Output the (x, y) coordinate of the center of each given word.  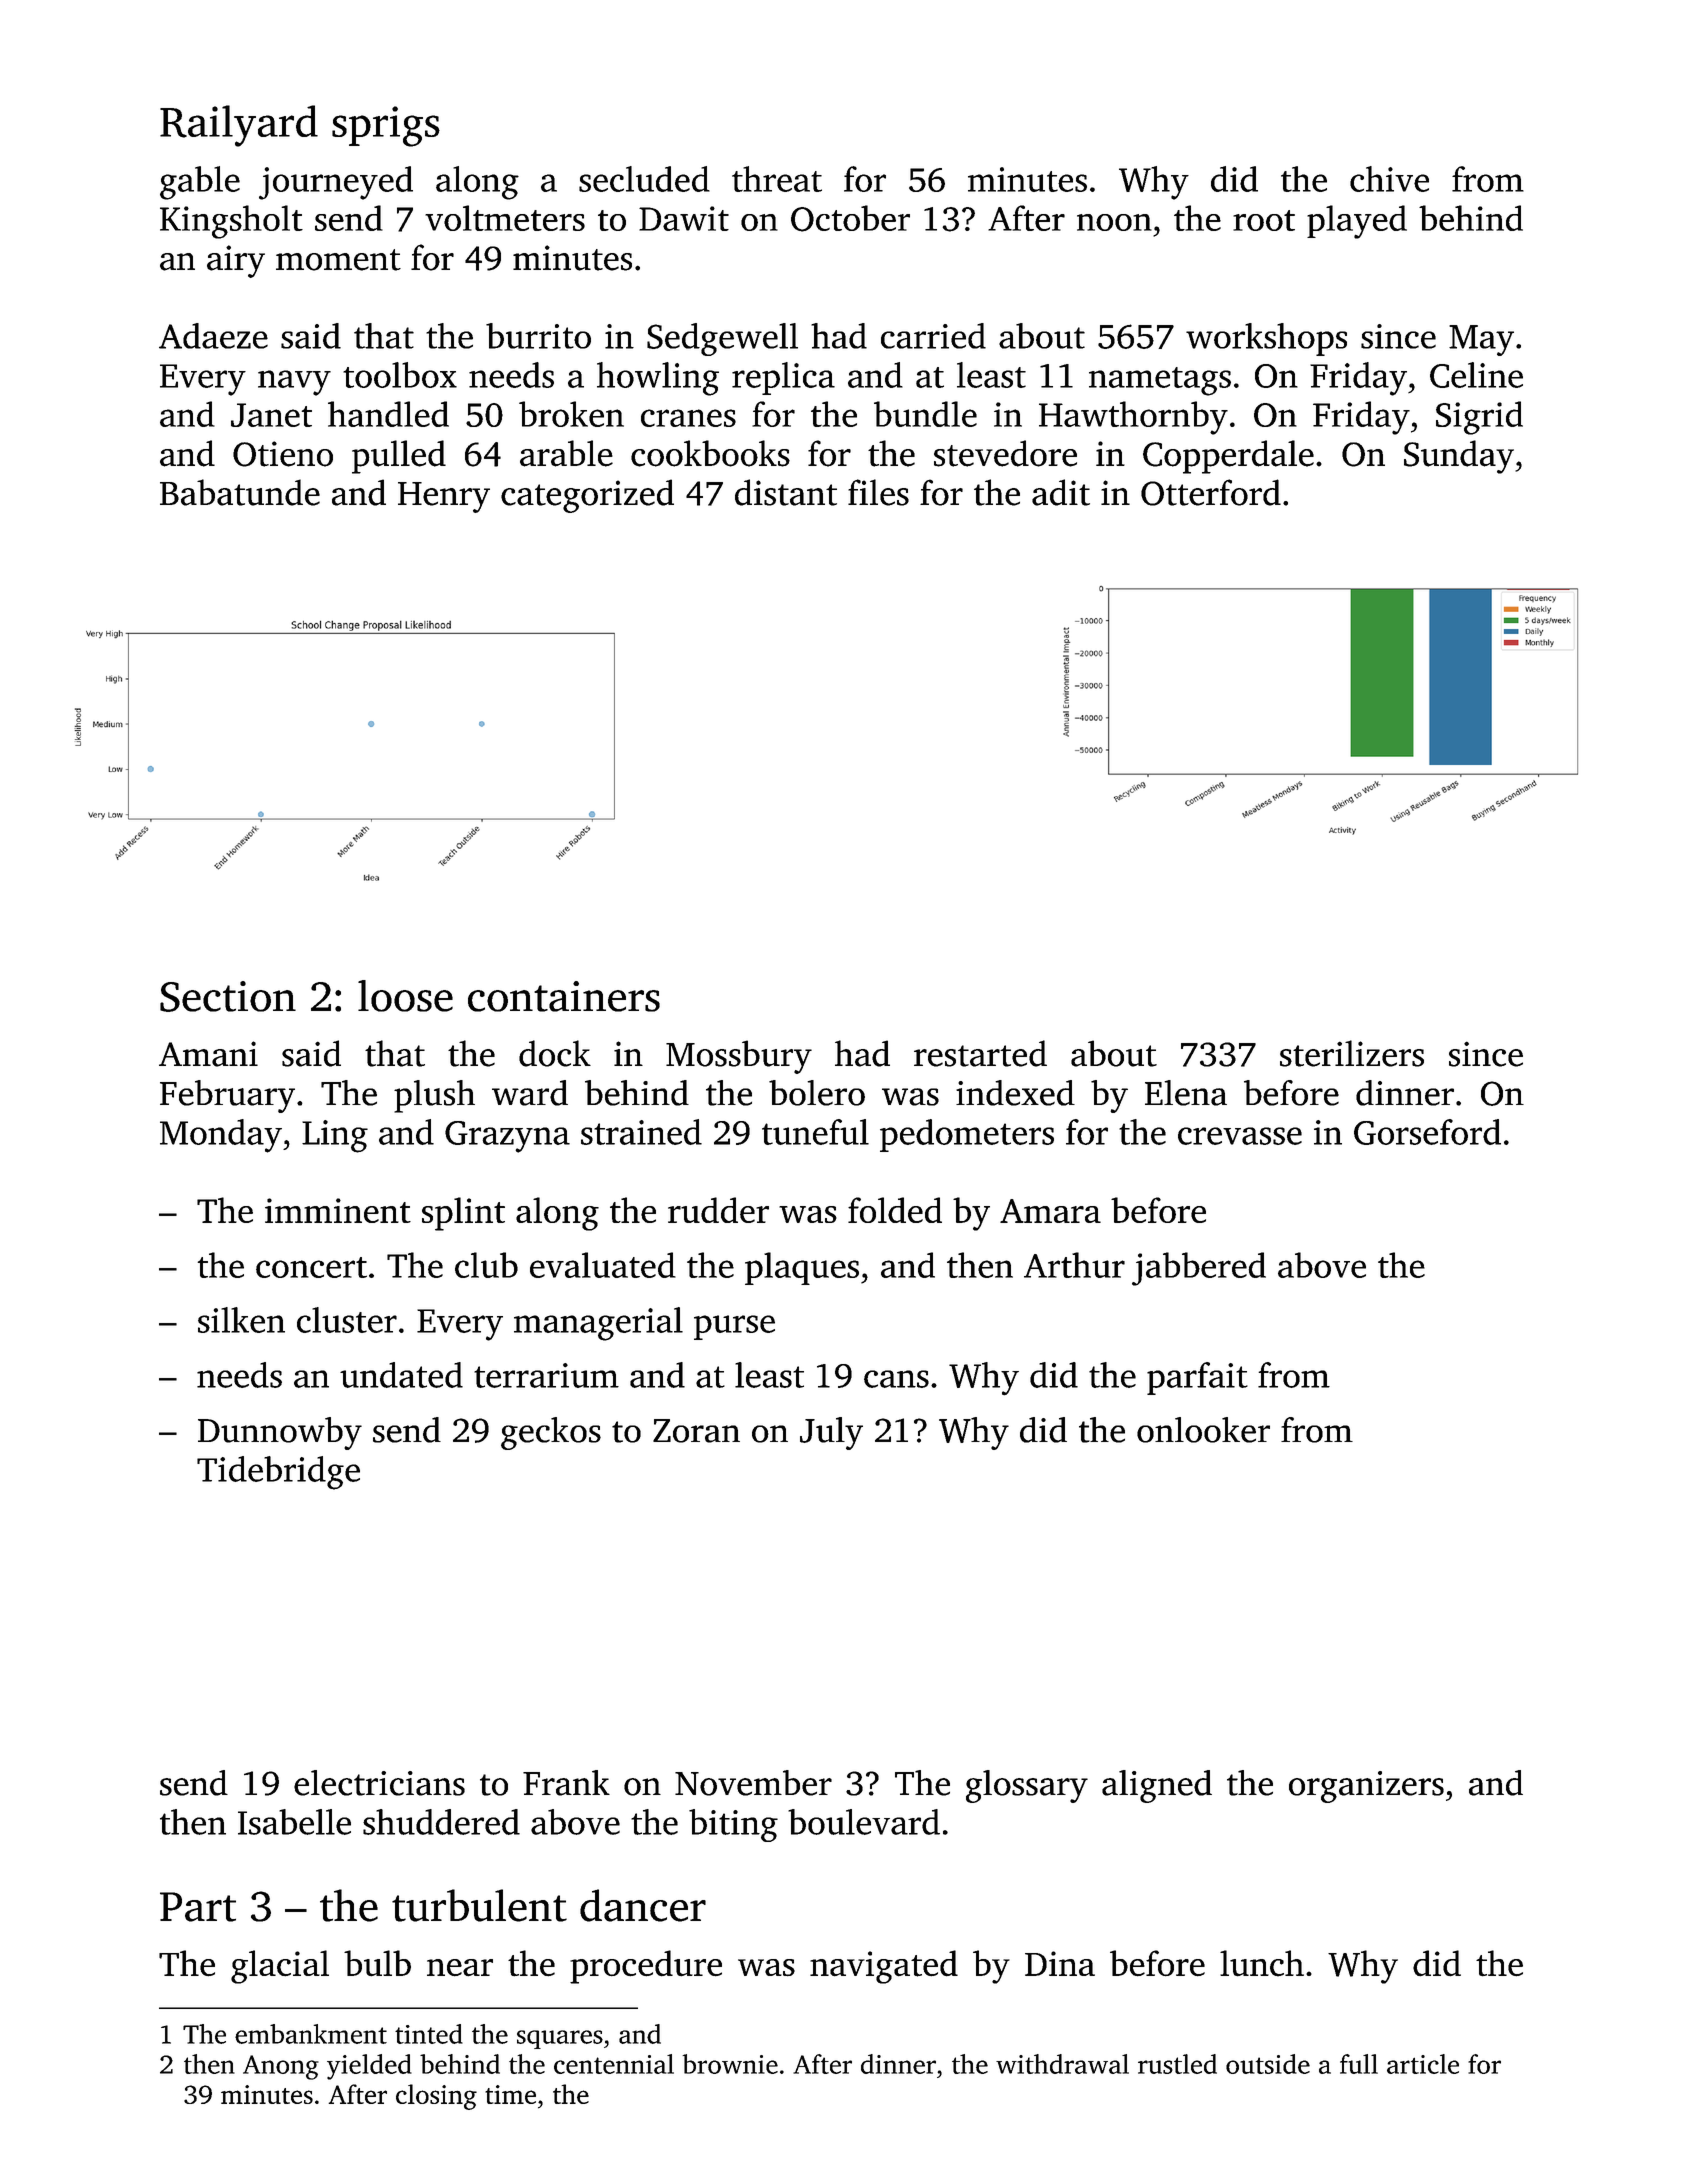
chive (1389, 179)
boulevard (864, 1822)
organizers (1366, 1787)
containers (564, 996)
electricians (379, 1783)
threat (777, 179)
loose (405, 996)
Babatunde (240, 492)
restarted (980, 1053)
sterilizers (1352, 1053)
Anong (281, 2067)
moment (338, 260)
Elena (1186, 1093)
